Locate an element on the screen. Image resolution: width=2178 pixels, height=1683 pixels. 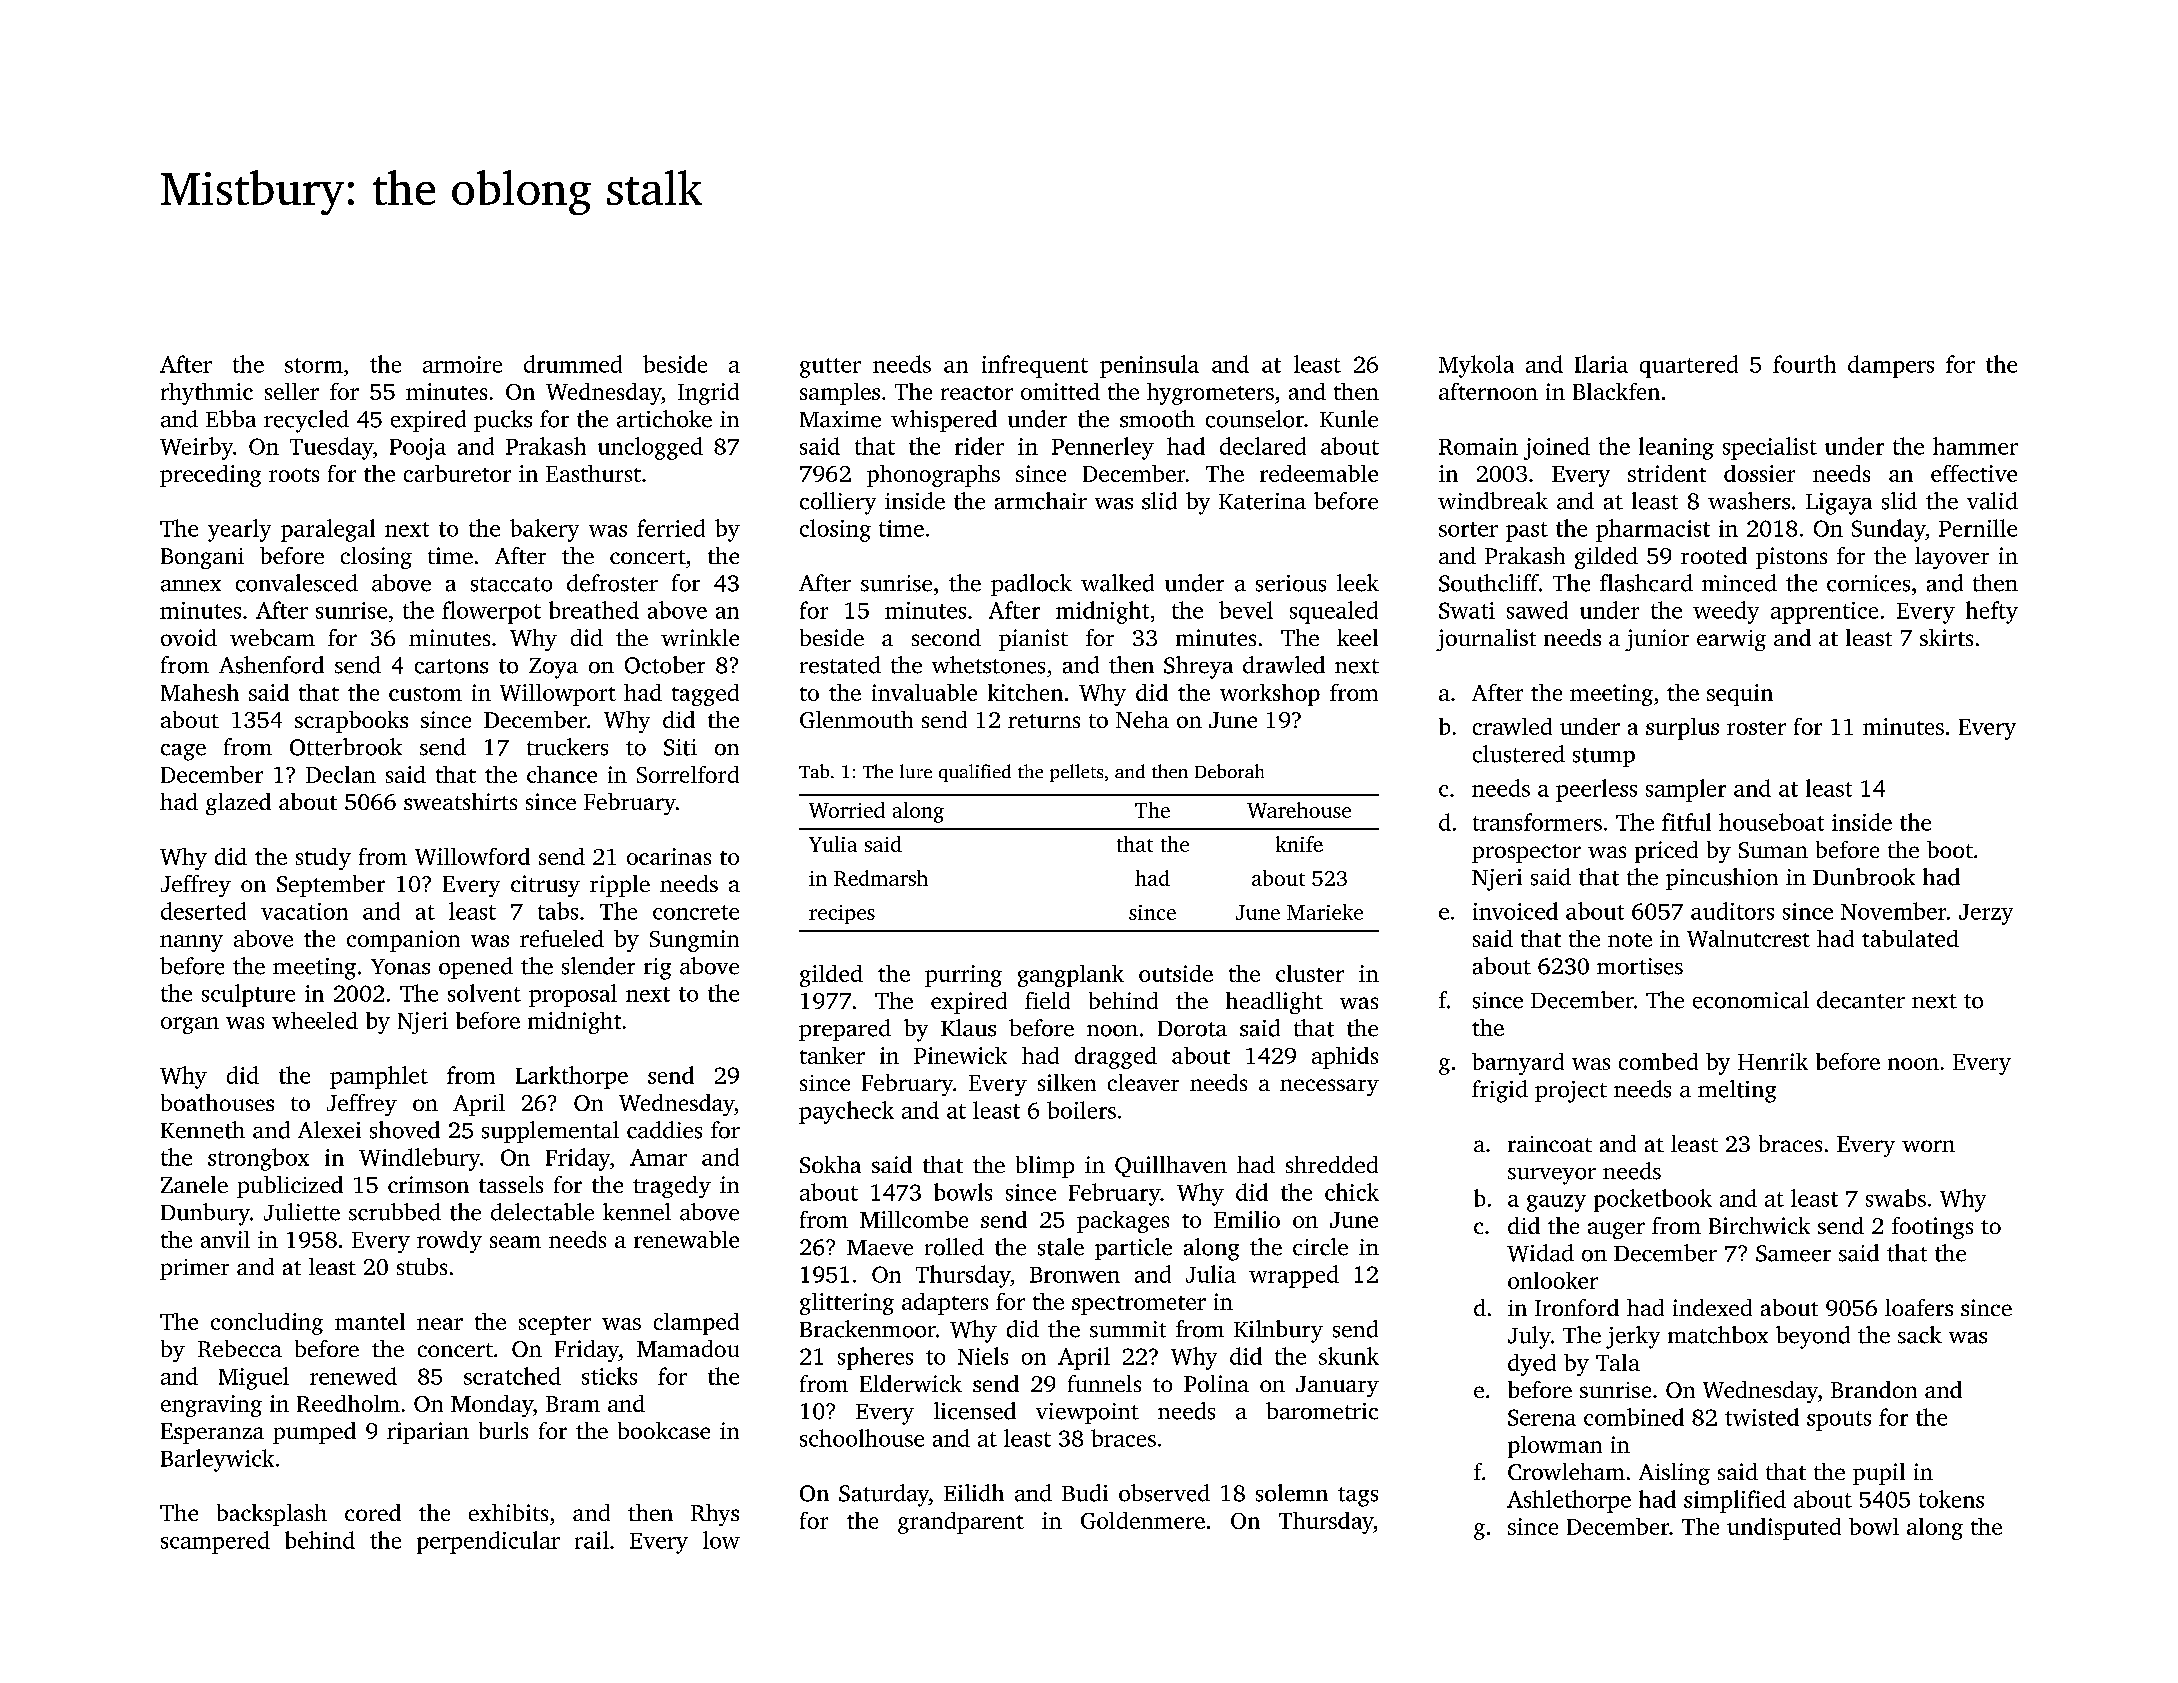
quartered is located at coordinates (1689, 366).
